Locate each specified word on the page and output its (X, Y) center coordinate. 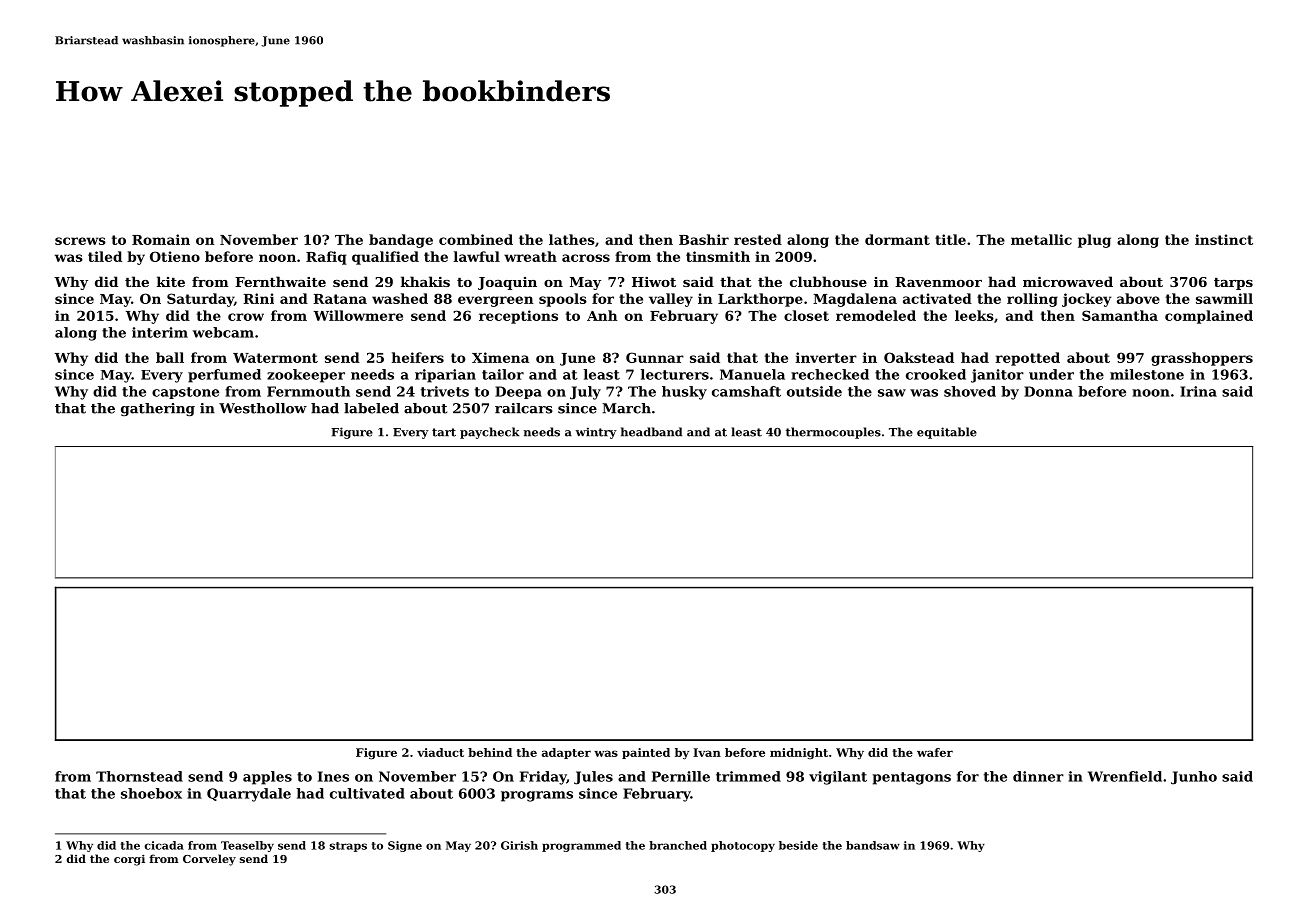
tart (444, 432)
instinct (1224, 239)
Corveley (209, 860)
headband (651, 432)
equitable (947, 433)
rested (758, 239)
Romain (161, 239)
